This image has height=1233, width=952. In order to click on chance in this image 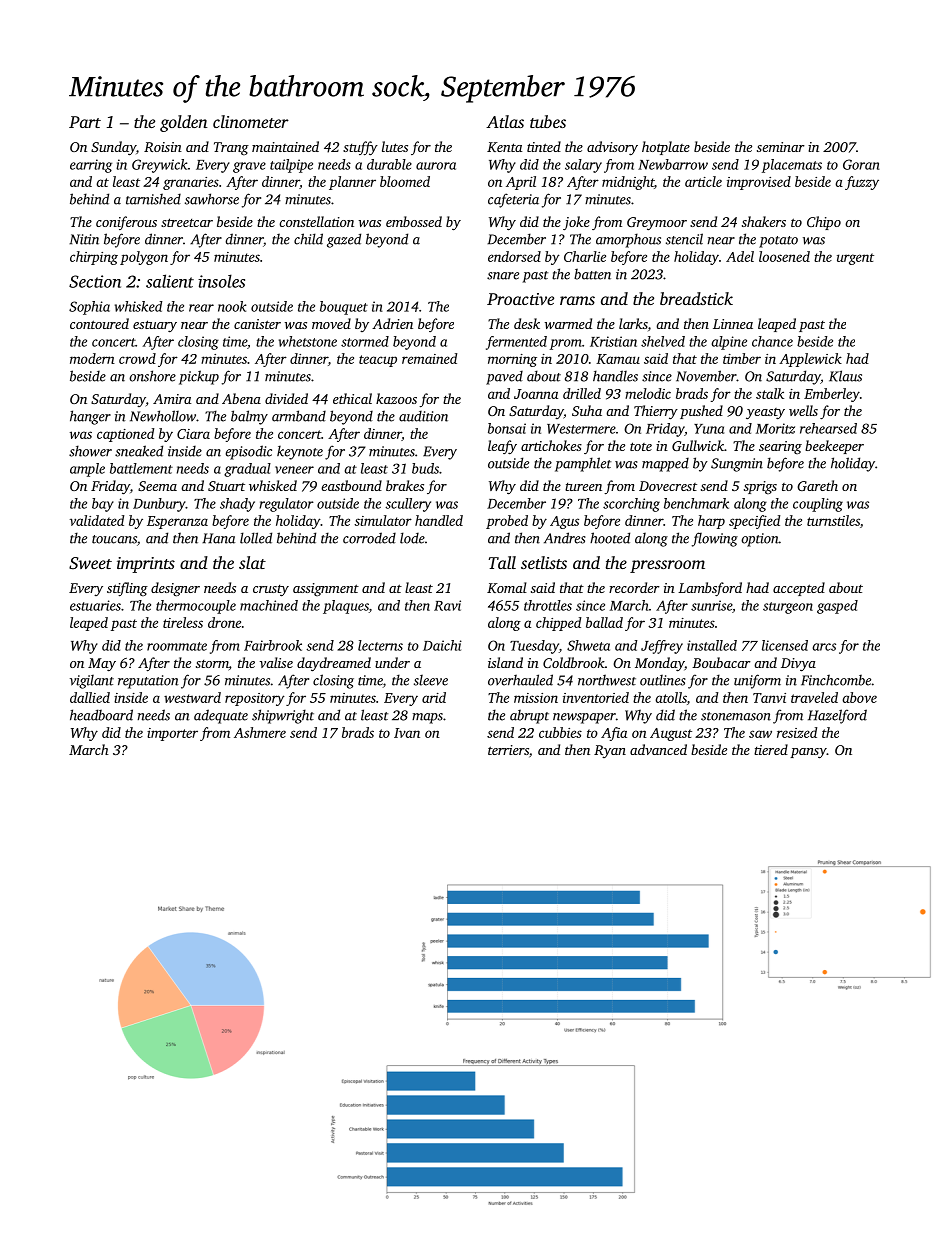, I will do `click(772, 341)`.
